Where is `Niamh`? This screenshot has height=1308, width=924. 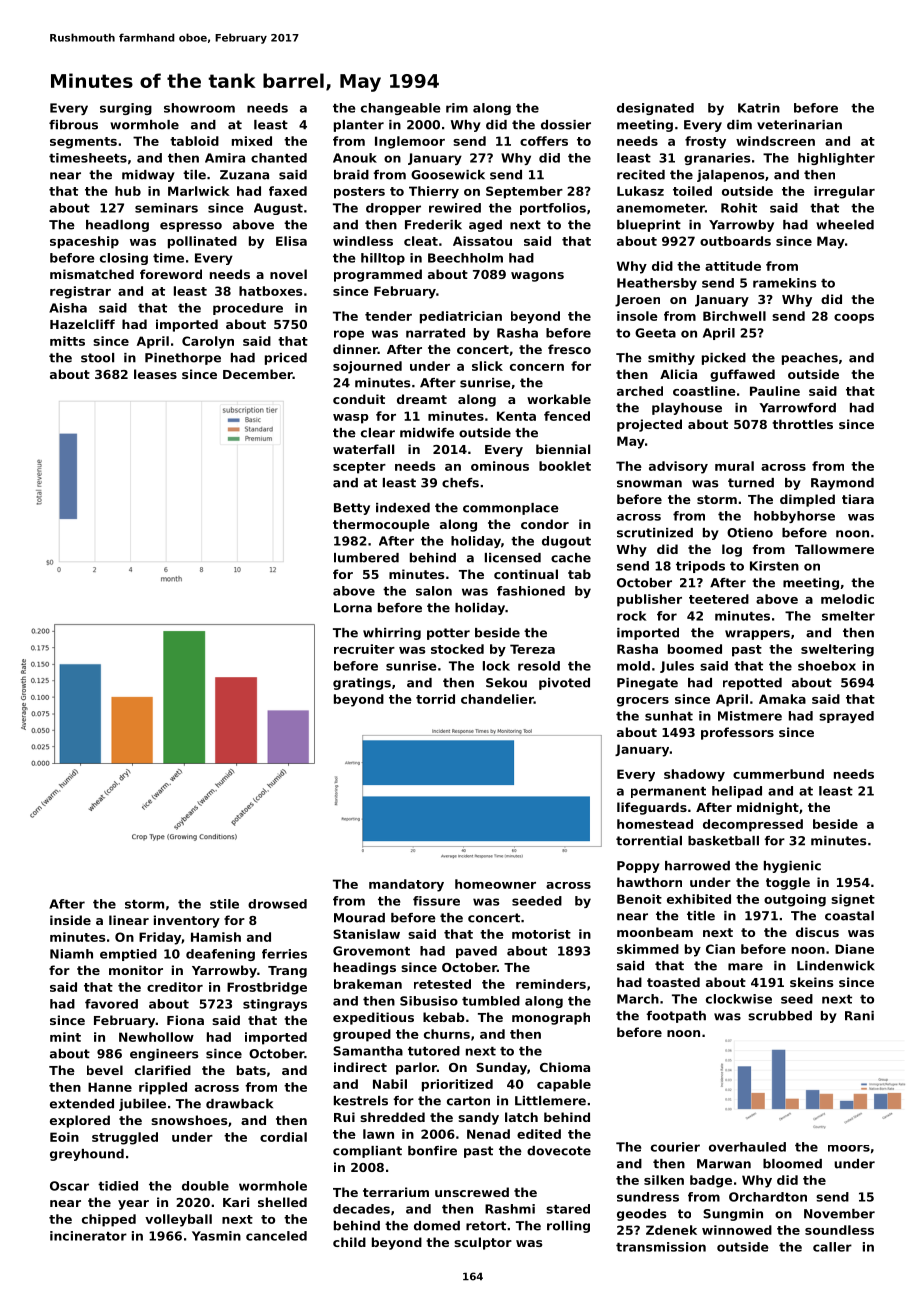
Niamh is located at coordinates (71, 954).
